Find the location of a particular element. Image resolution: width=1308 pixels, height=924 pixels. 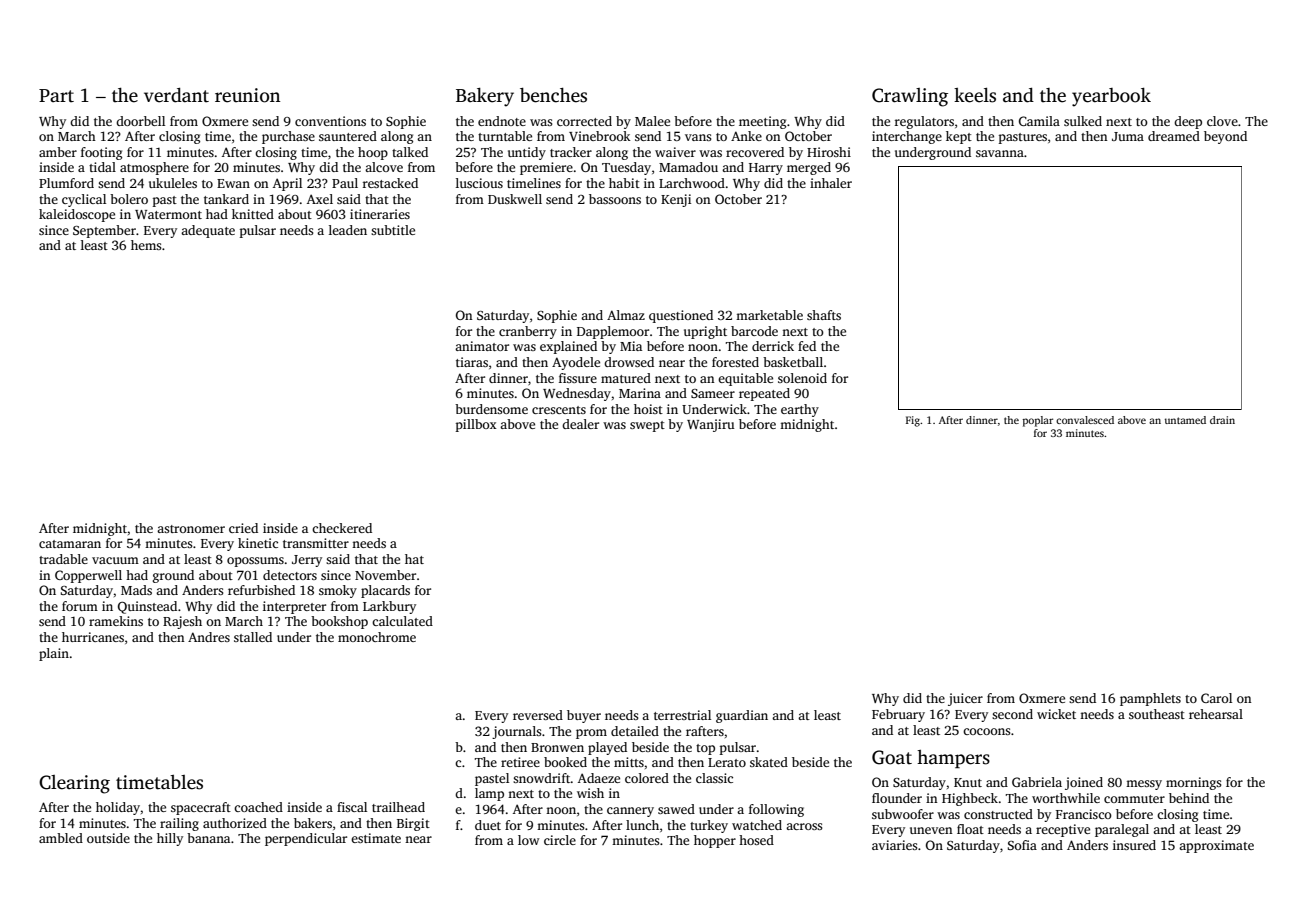

Wanjiru is located at coordinates (711, 425).
